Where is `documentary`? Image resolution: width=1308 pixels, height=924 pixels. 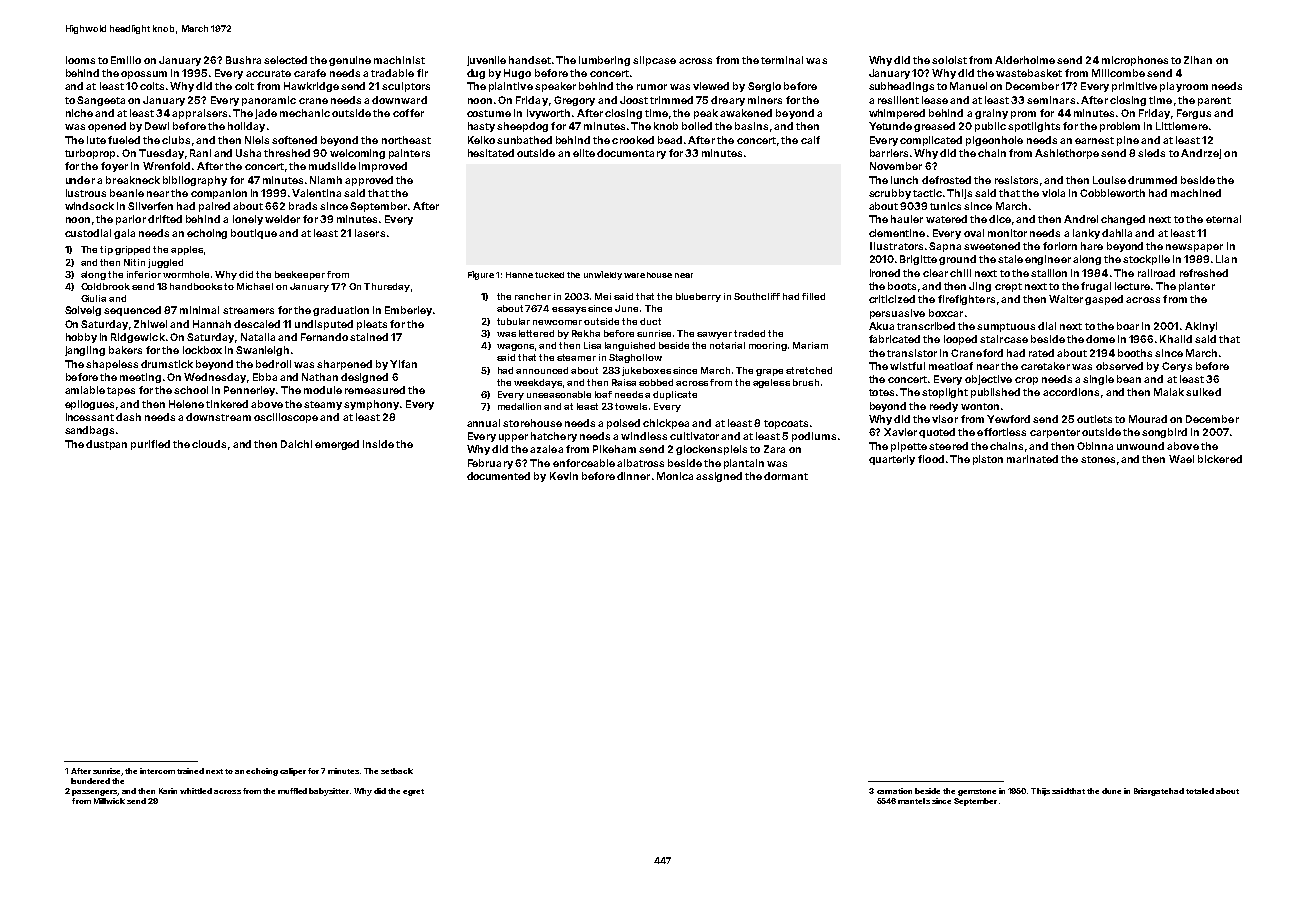
documentary is located at coordinates (631, 154).
